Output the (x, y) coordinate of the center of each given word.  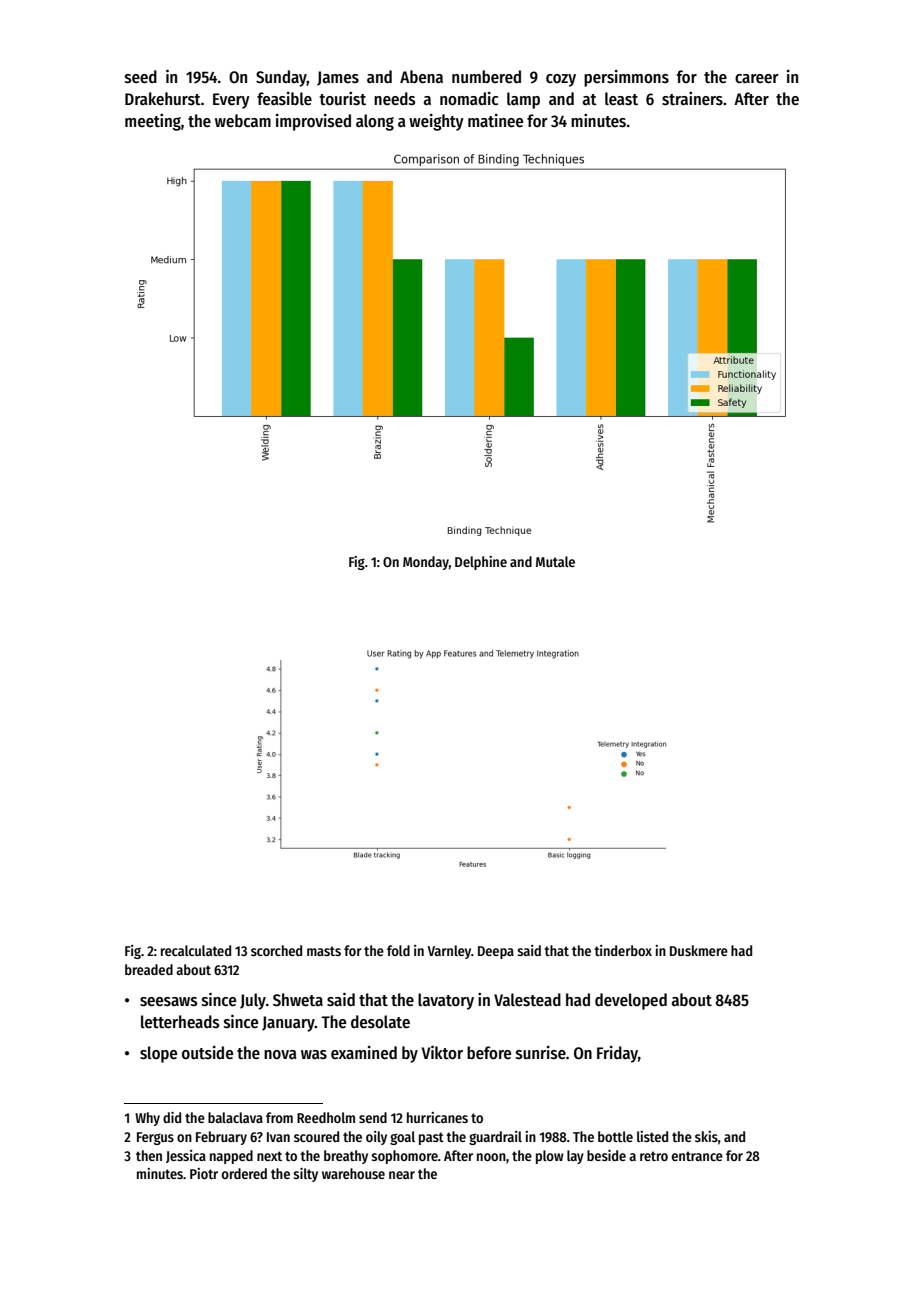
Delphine (481, 563)
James (338, 78)
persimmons (626, 78)
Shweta (298, 1000)
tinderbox (623, 950)
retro (654, 1156)
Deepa (496, 952)
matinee (495, 121)
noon (491, 1157)
